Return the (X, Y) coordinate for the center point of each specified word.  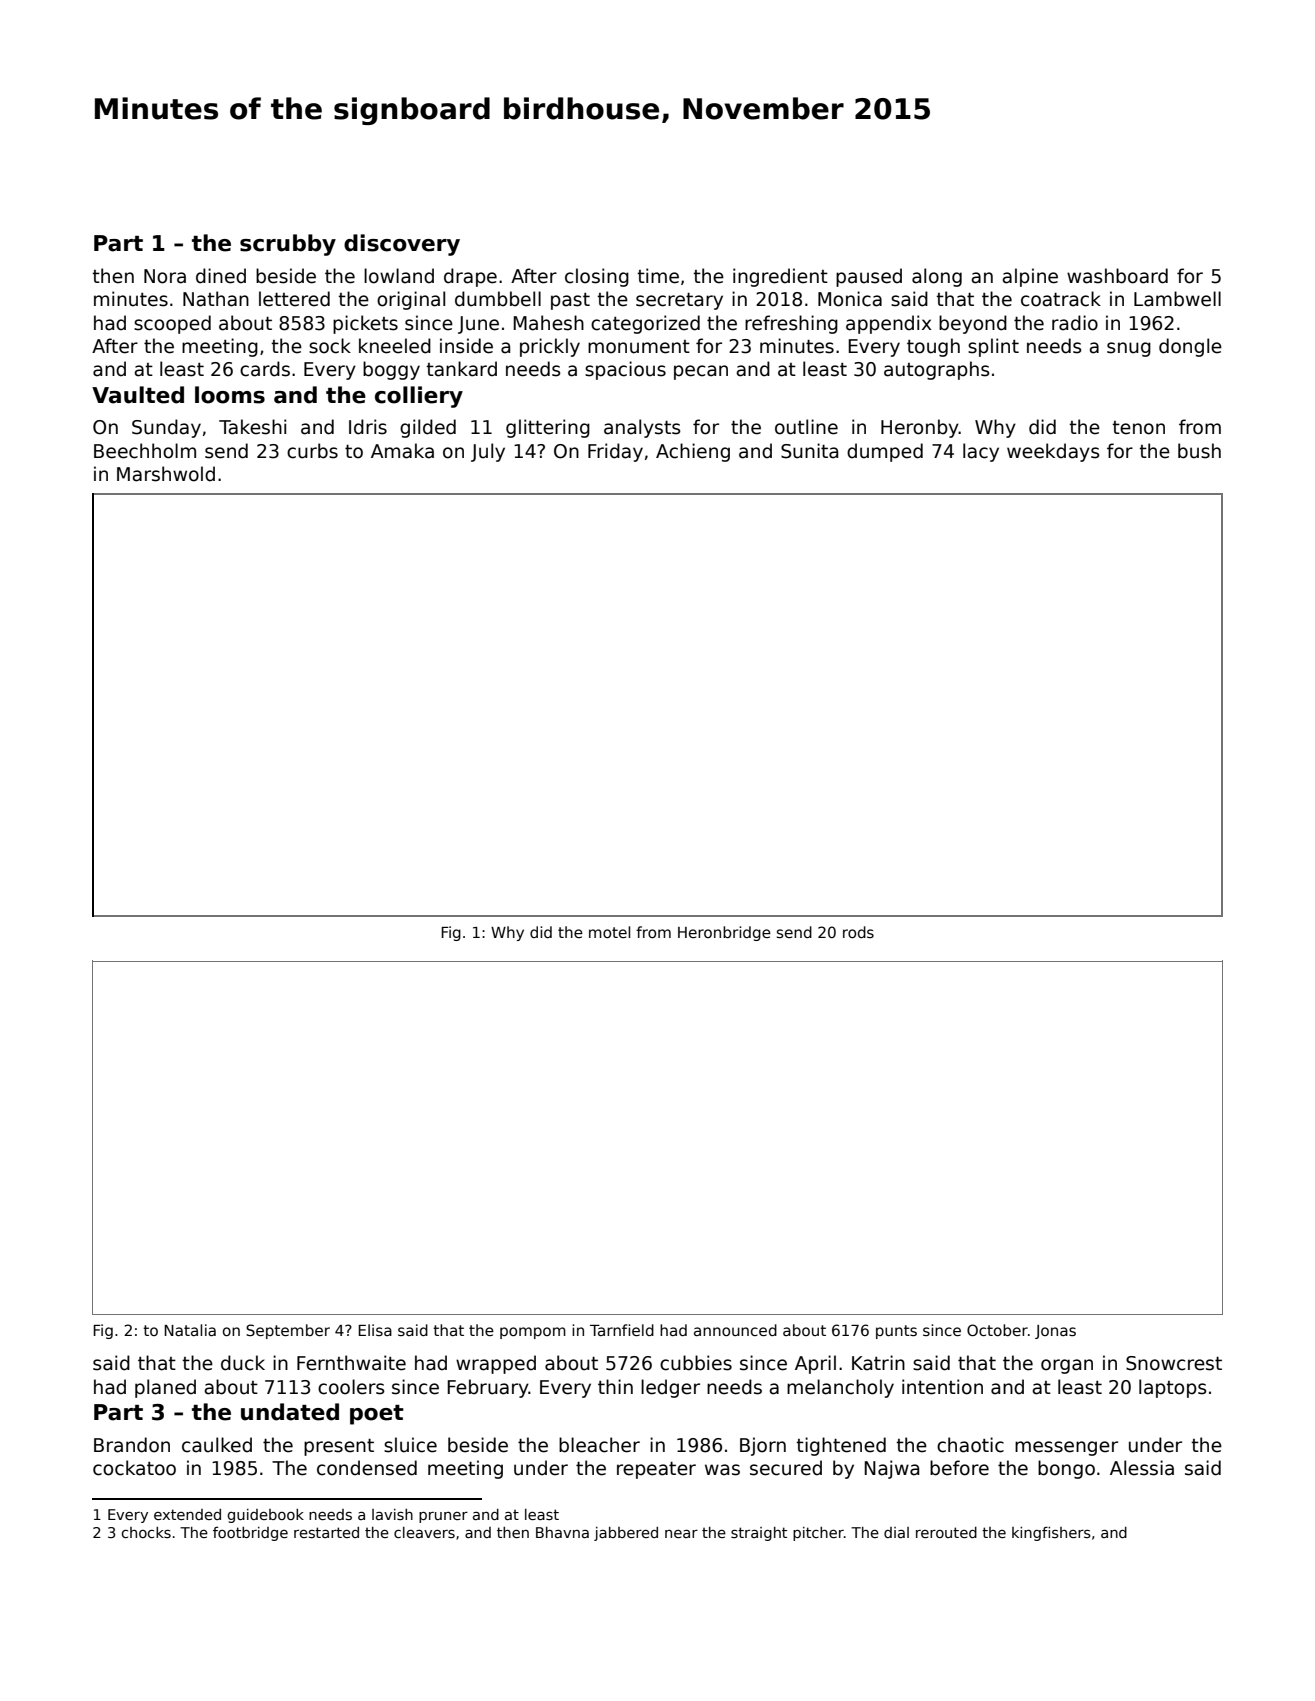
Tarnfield (622, 1330)
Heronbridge (724, 933)
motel (609, 932)
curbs (312, 451)
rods (858, 932)
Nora (165, 276)
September (288, 1331)
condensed (367, 1468)
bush (1199, 451)
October (997, 1330)
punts (896, 1332)
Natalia (190, 1330)
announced (735, 1330)
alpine (1030, 277)
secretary (679, 301)
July (488, 452)
